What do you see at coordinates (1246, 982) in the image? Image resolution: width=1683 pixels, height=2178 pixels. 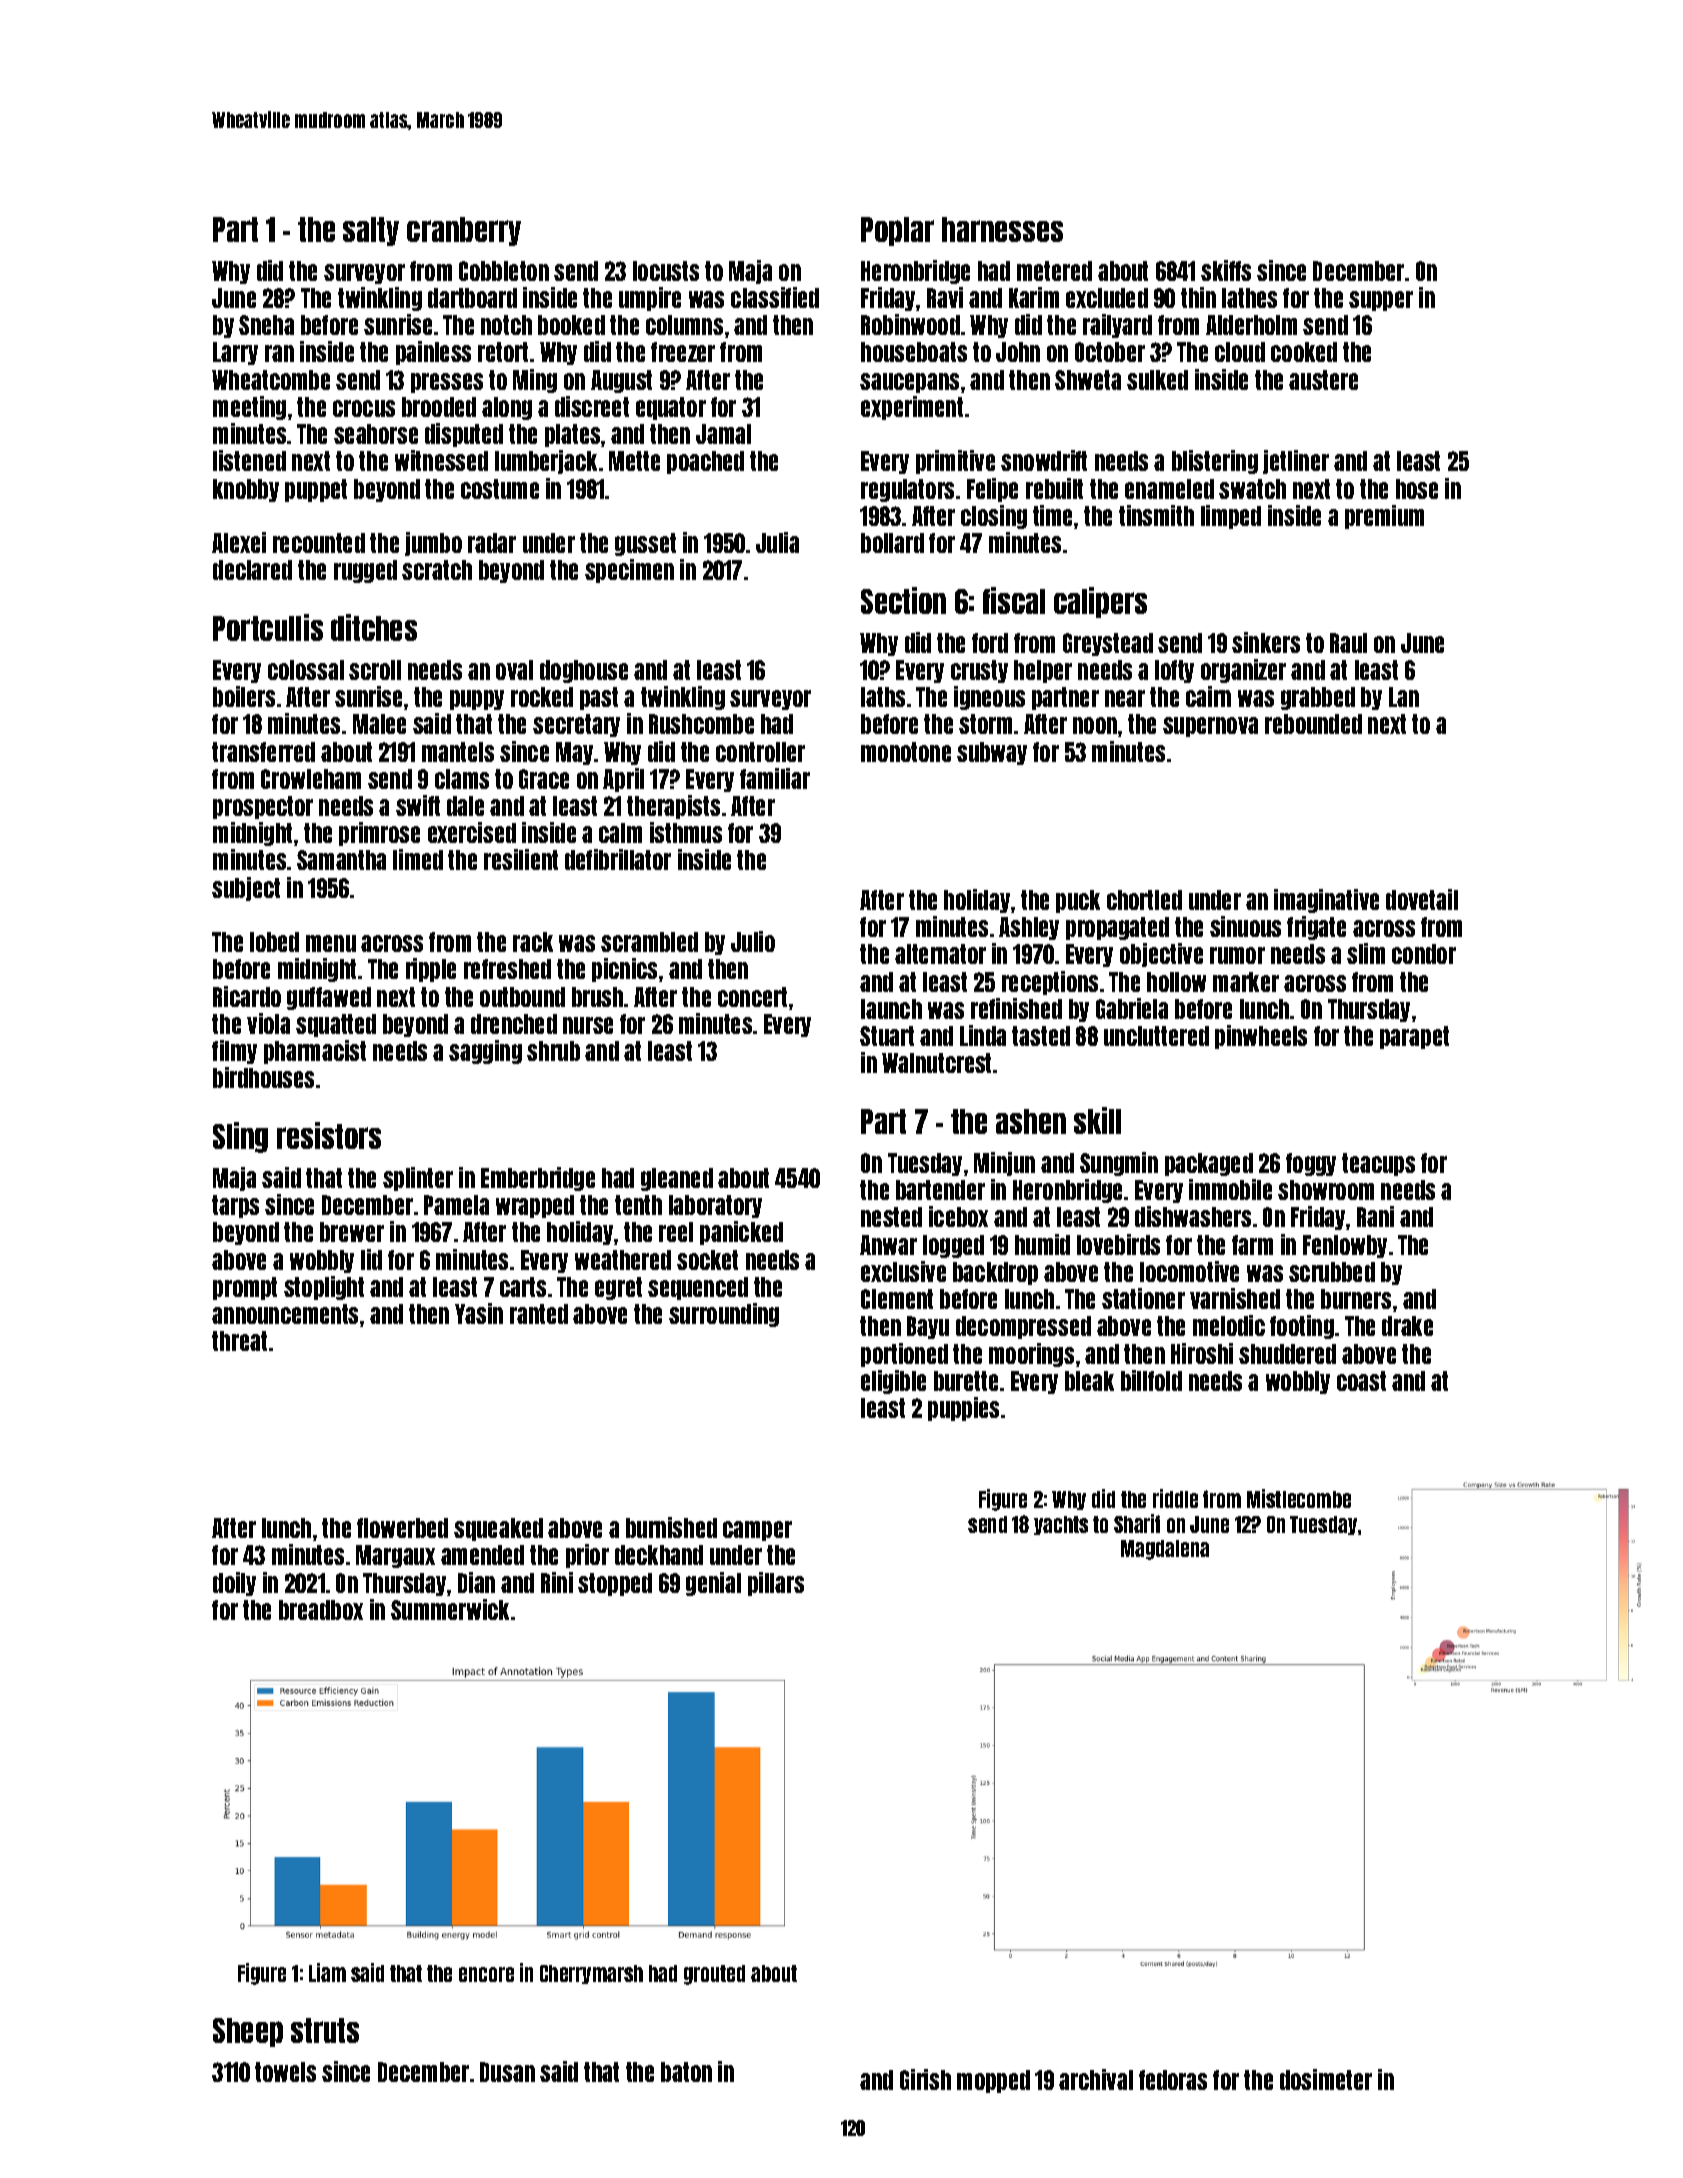 I see `marker` at bounding box center [1246, 982].
